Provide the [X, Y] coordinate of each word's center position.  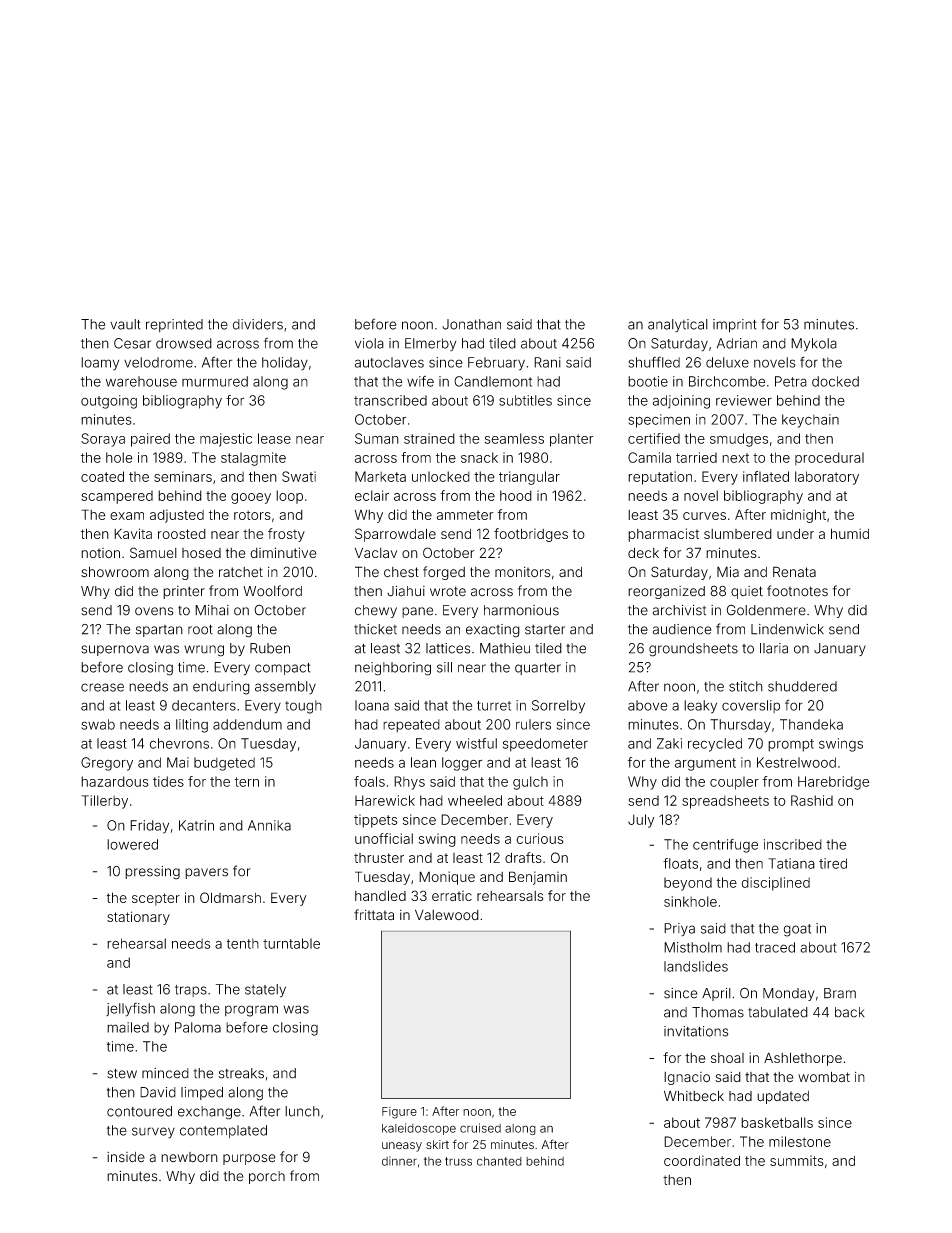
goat [797, 930]
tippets [375, 821]
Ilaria [774, 648]
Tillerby [104, 802]
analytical [678, 325]
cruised [480, 1128]
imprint [735, 325]
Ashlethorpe [803, 1059]
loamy [100, 364]
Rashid [812, 800]
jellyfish [130, 1009]
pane [417, 612]
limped [202, 1093]
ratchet [241, 572]
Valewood [447, 915]
